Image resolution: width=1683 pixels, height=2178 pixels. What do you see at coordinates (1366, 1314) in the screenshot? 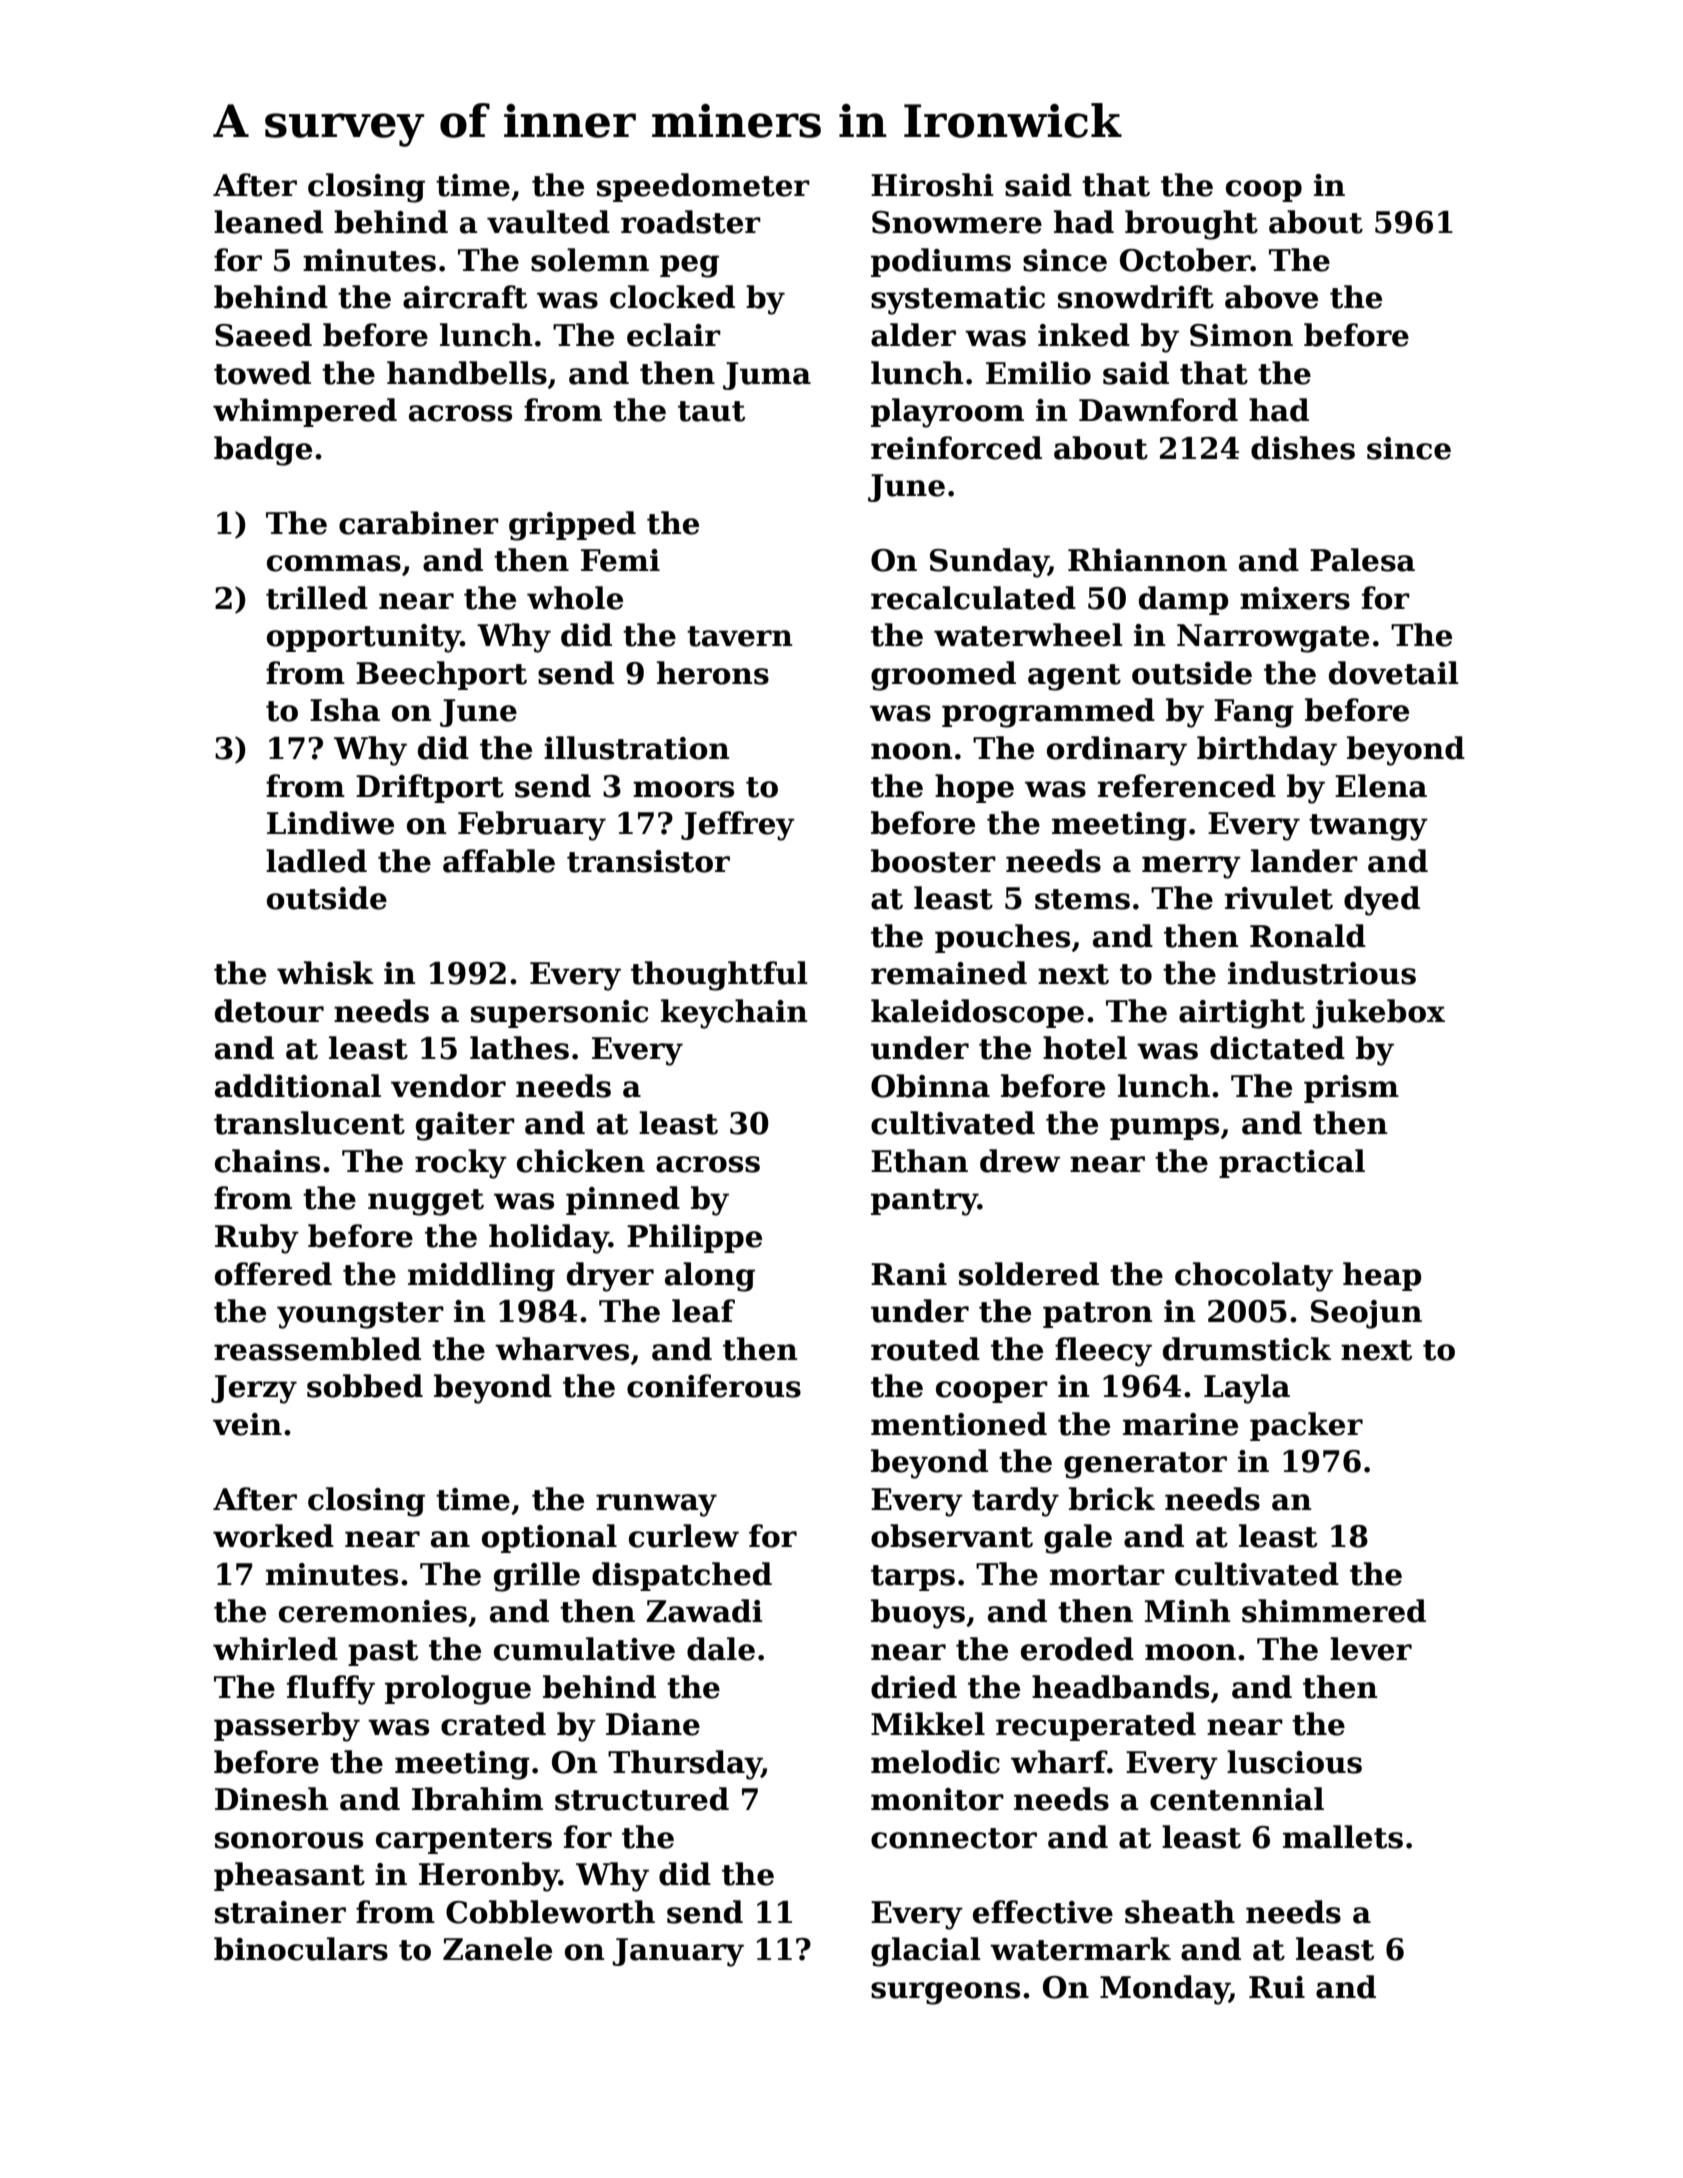
I see `Seojun` at bounding box center [1366, 1314].
